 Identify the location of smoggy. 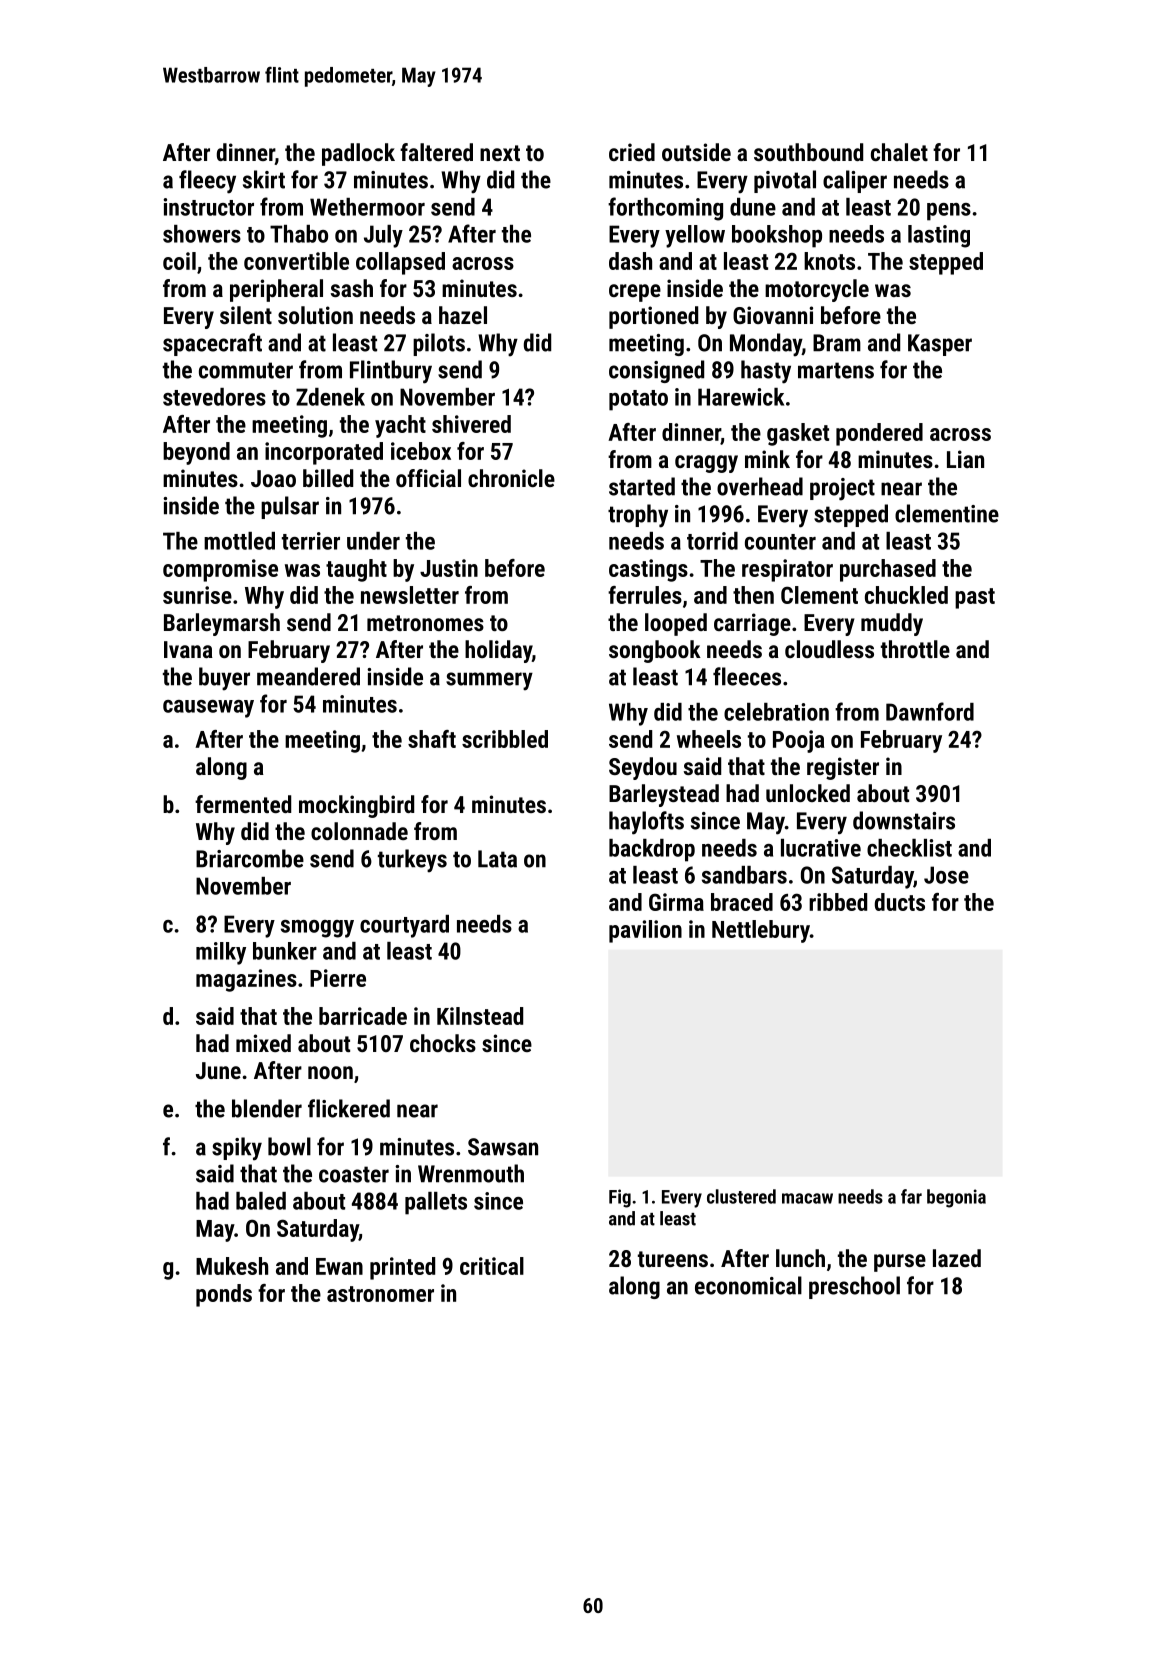
(317, 929).
